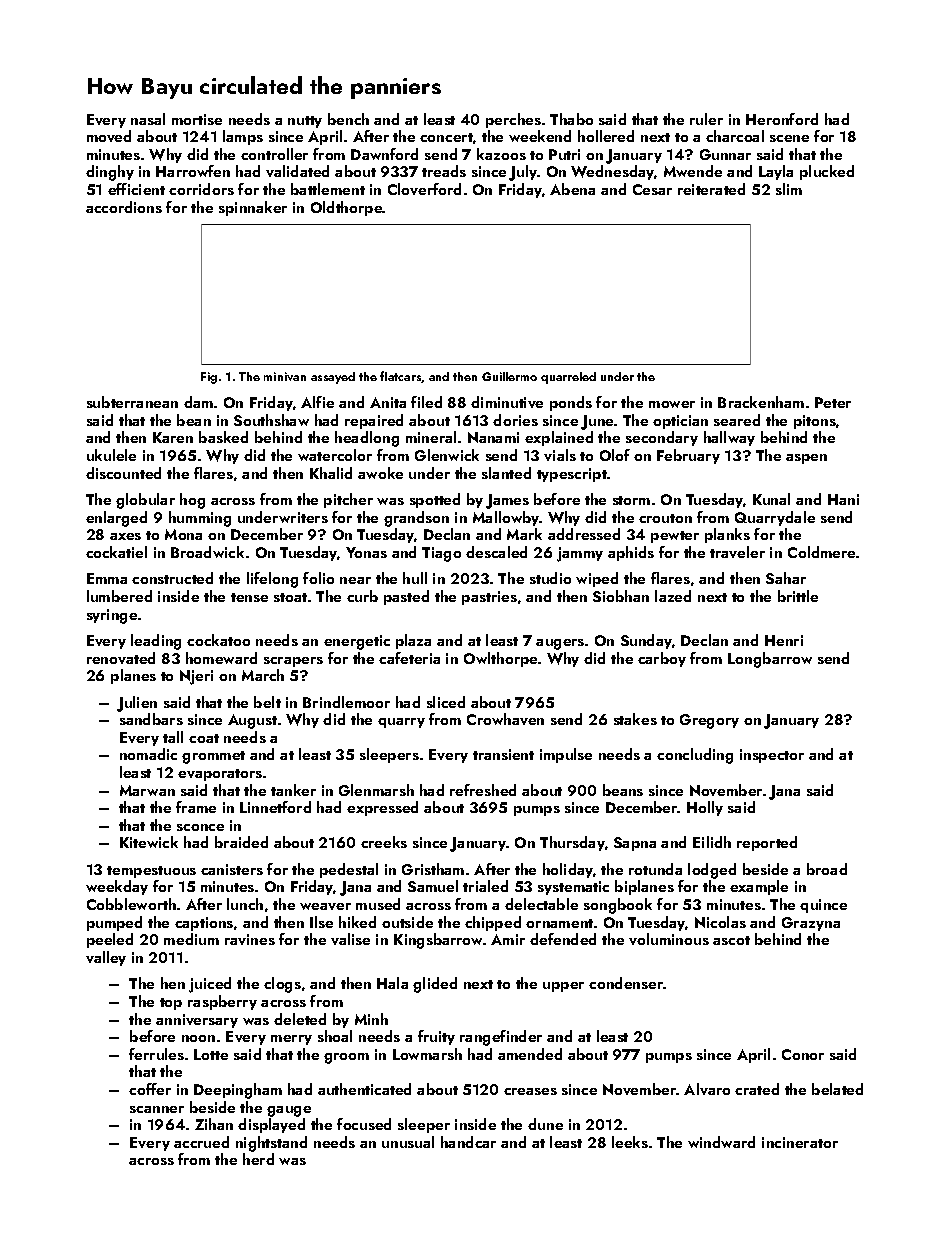  I want to click on leeks, so click(630, 1142).
